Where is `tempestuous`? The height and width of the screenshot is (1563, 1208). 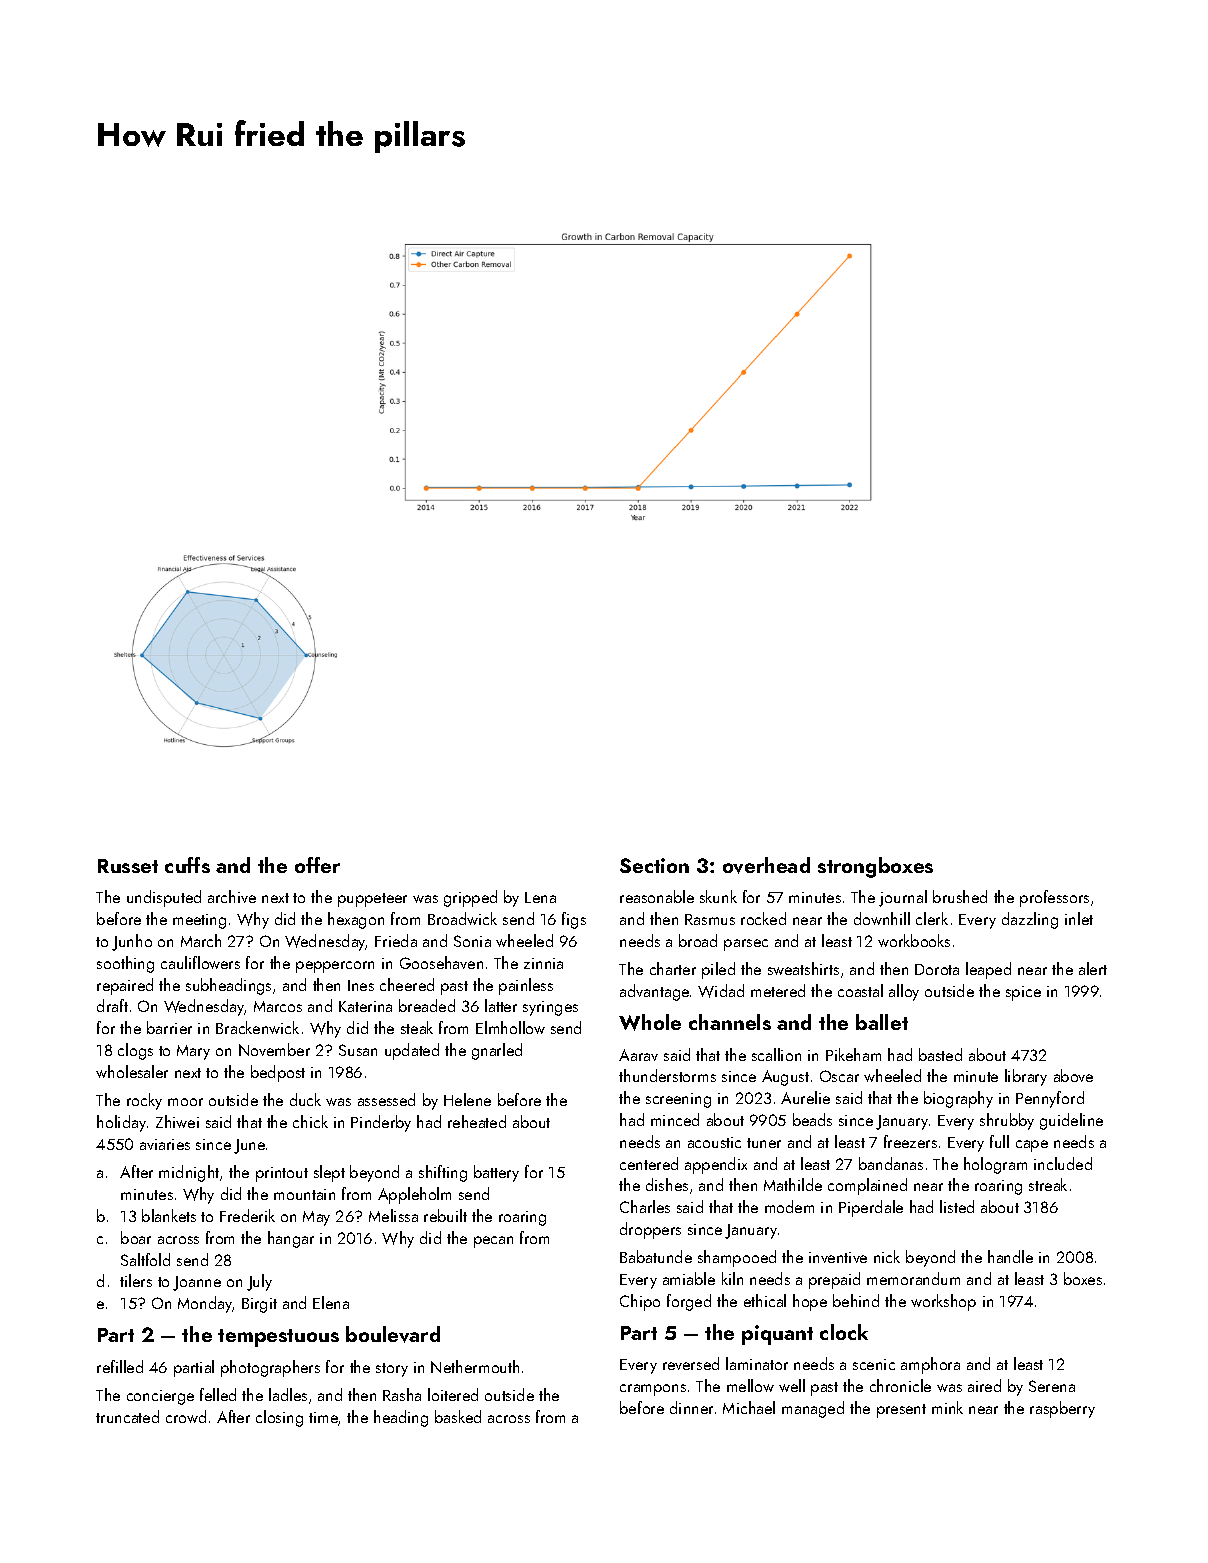 tempestuous is located at coordinates (278, 1338).
